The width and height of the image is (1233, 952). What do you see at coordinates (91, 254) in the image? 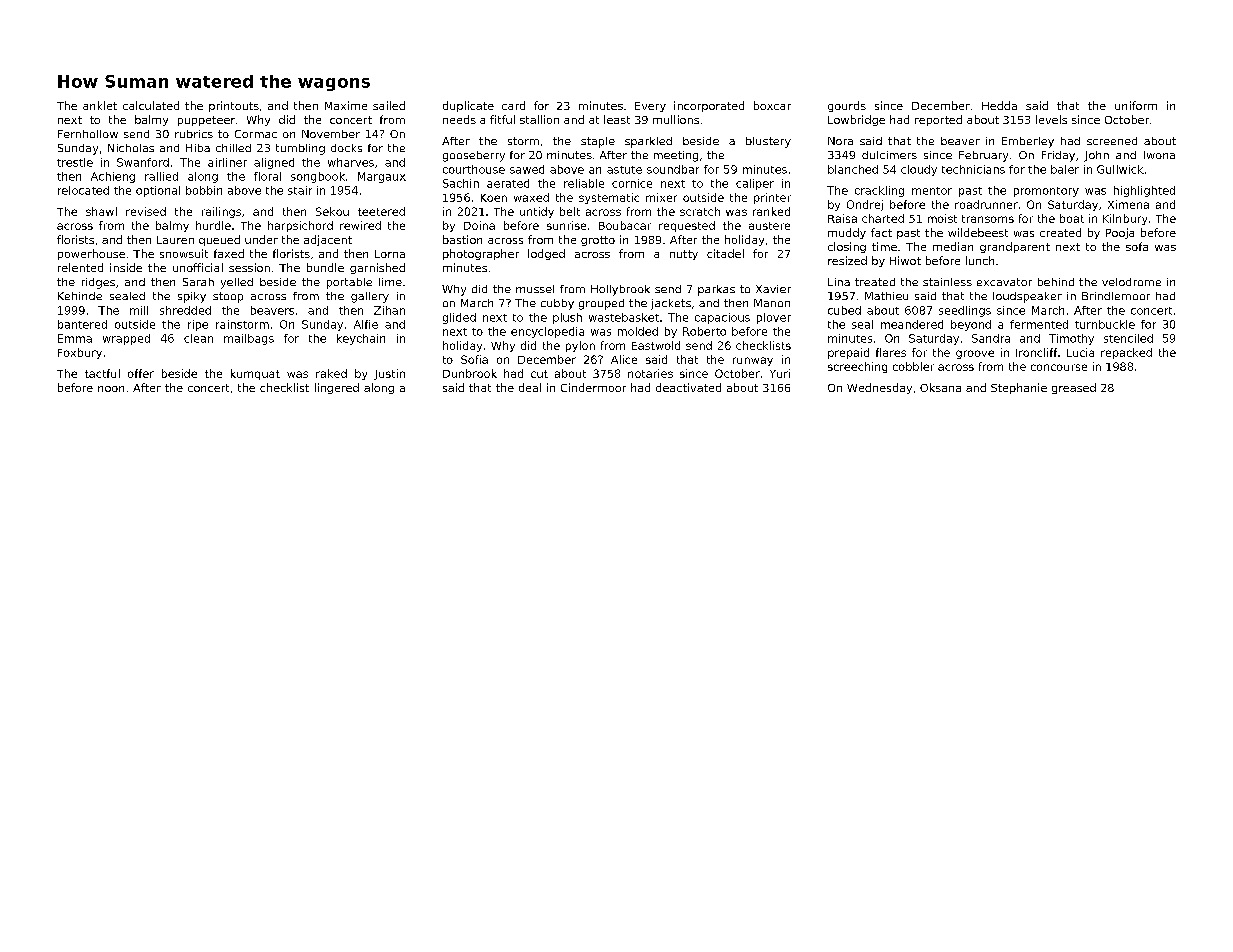
I see `powerhouse` at bounding box center [91, 254].
